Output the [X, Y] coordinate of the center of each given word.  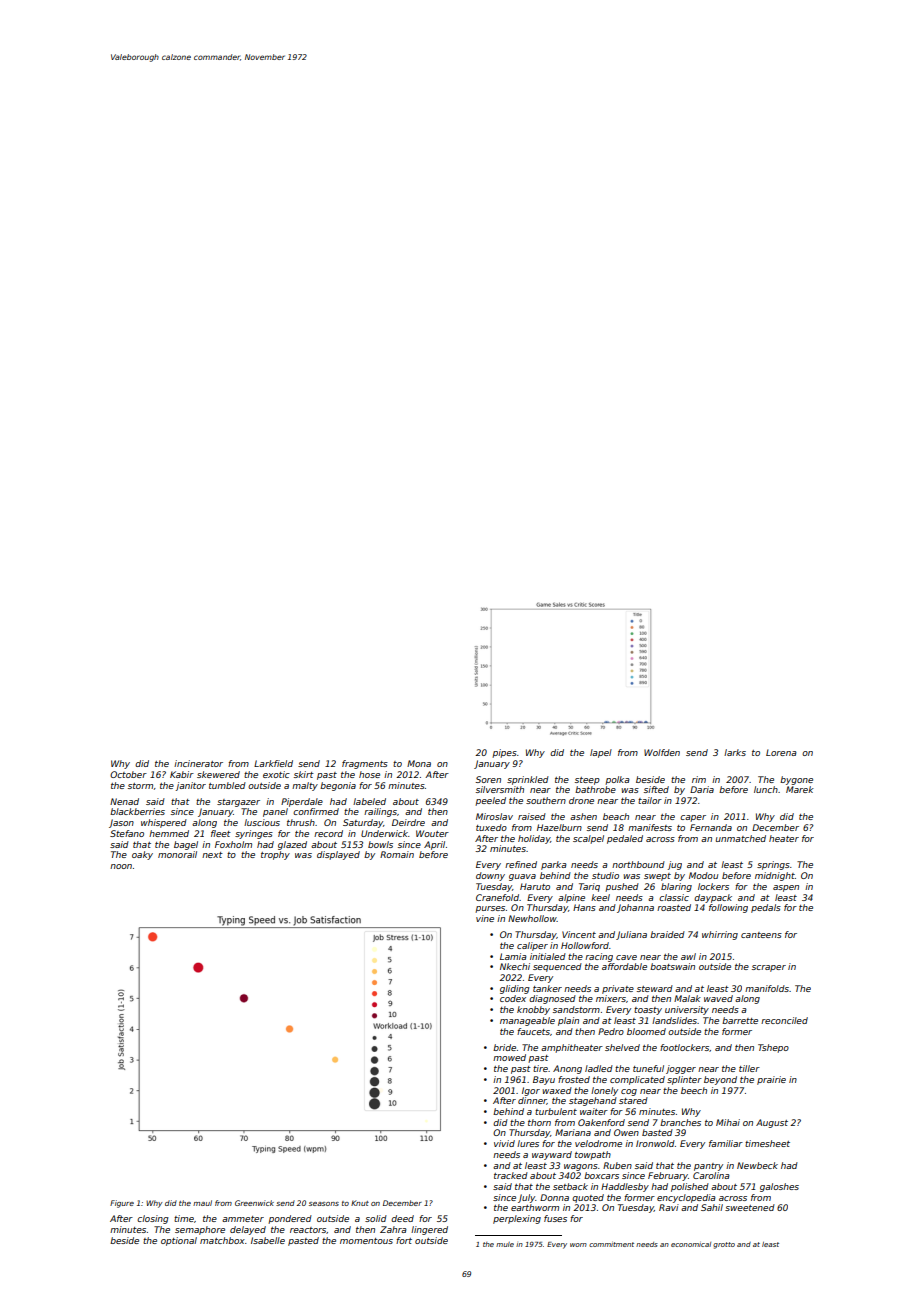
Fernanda [711, 827]
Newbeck [757, 1165]
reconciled [784, 1020]
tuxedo [491, 827]
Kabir [182, 774]
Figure [122, 1204]
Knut [360, 1203]
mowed [509, 1057]
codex [513, 998]
